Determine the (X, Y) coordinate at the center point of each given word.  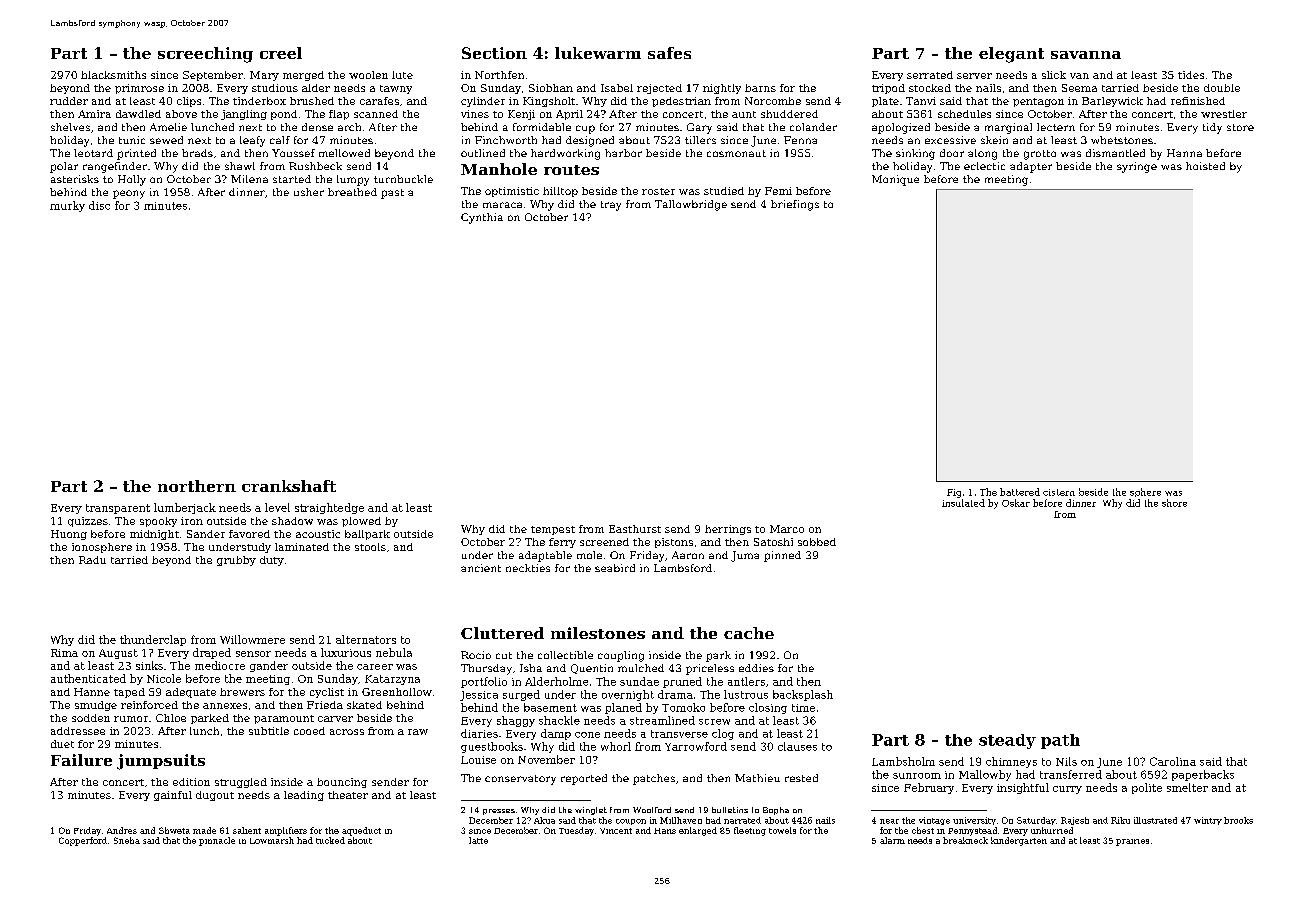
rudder (69, 101)
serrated (930, 75)
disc (99, 205)
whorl (616, 746)
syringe (1137, 167)
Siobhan (551, 88)
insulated (963, 503)
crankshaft (289, 486)
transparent (118, 509)
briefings (795, 205)
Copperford (83, 841)
